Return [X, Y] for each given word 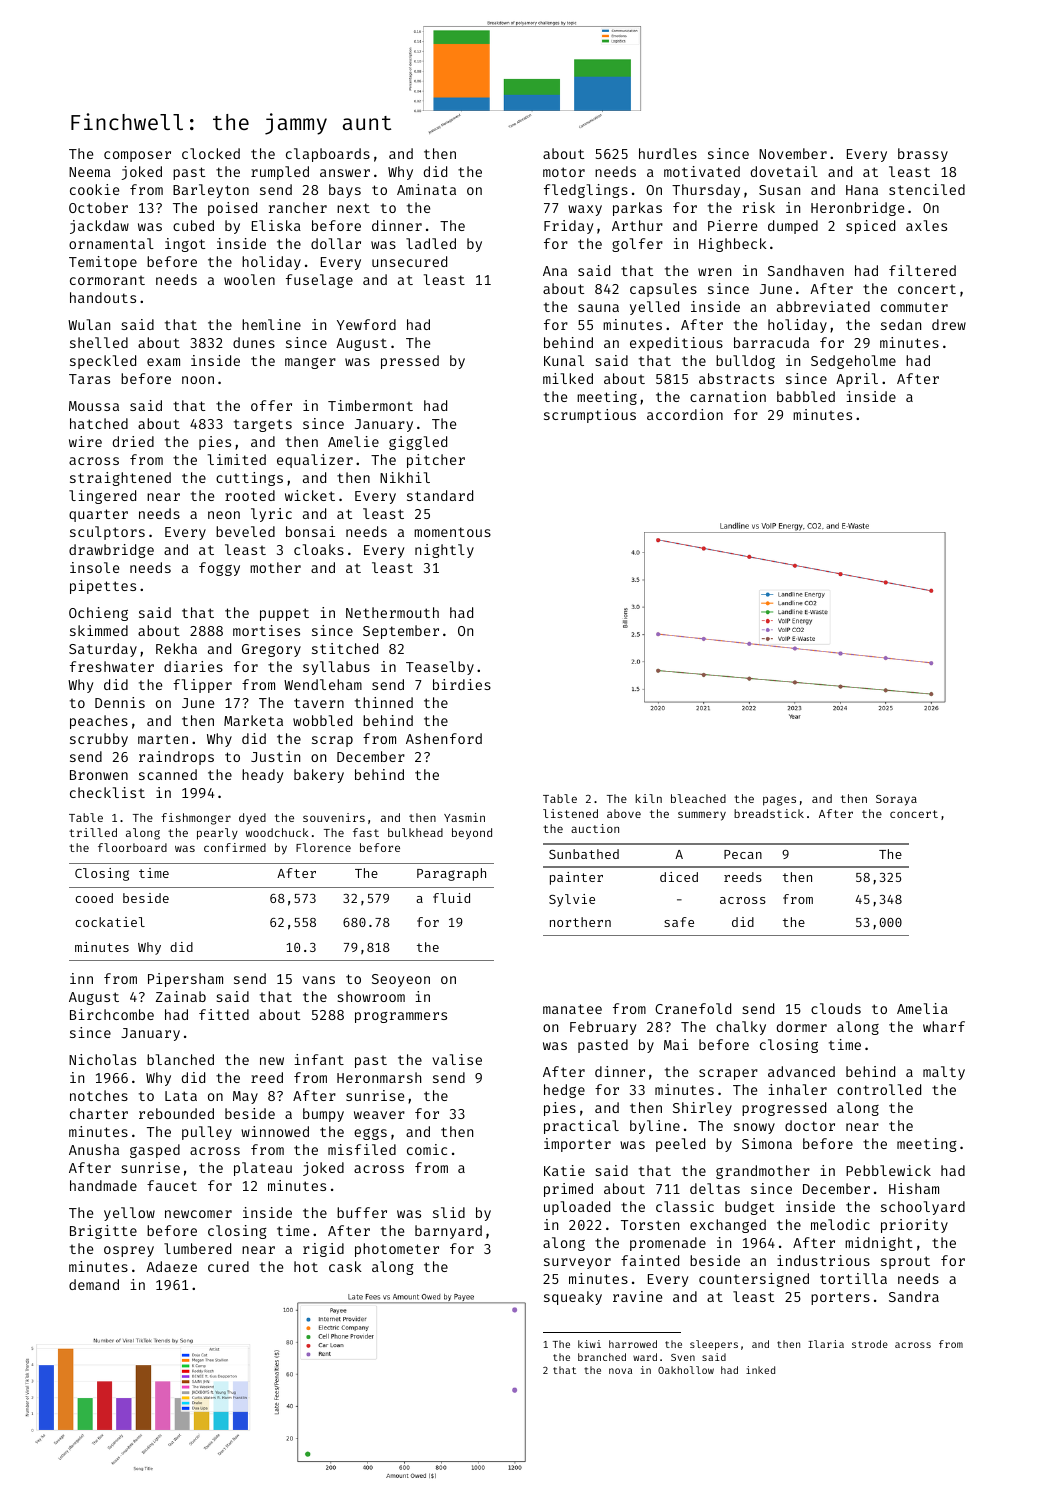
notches [99, 1095]
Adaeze [171, 1266]
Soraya [896, 800]
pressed [410, 362]
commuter [914, 307]
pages [779, 801]
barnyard [448, 1232]
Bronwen [99, 775]
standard [440, 495]
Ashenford [444, 738]
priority [914, 1226]
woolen [249, 279]
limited [237, 459]
